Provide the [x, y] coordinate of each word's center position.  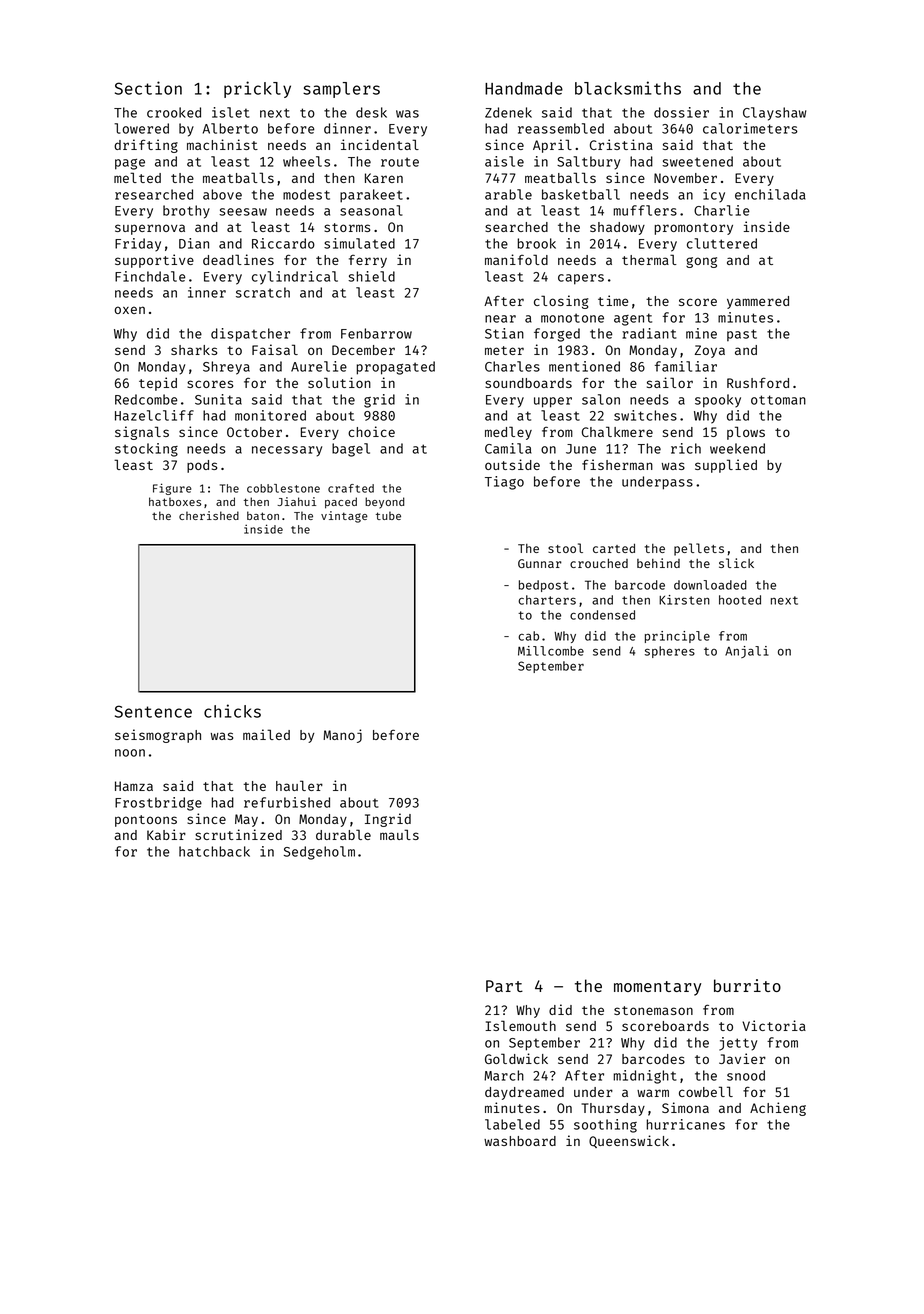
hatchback [214, 851]
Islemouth [520, 1025]
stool [565, 548]
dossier [681, 112]
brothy [186, 212]
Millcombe [551, 651]
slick [736, 563]
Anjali [747, 652]
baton [263, 515]
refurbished [287, 802]
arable [508, 194]
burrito [747, 985]
